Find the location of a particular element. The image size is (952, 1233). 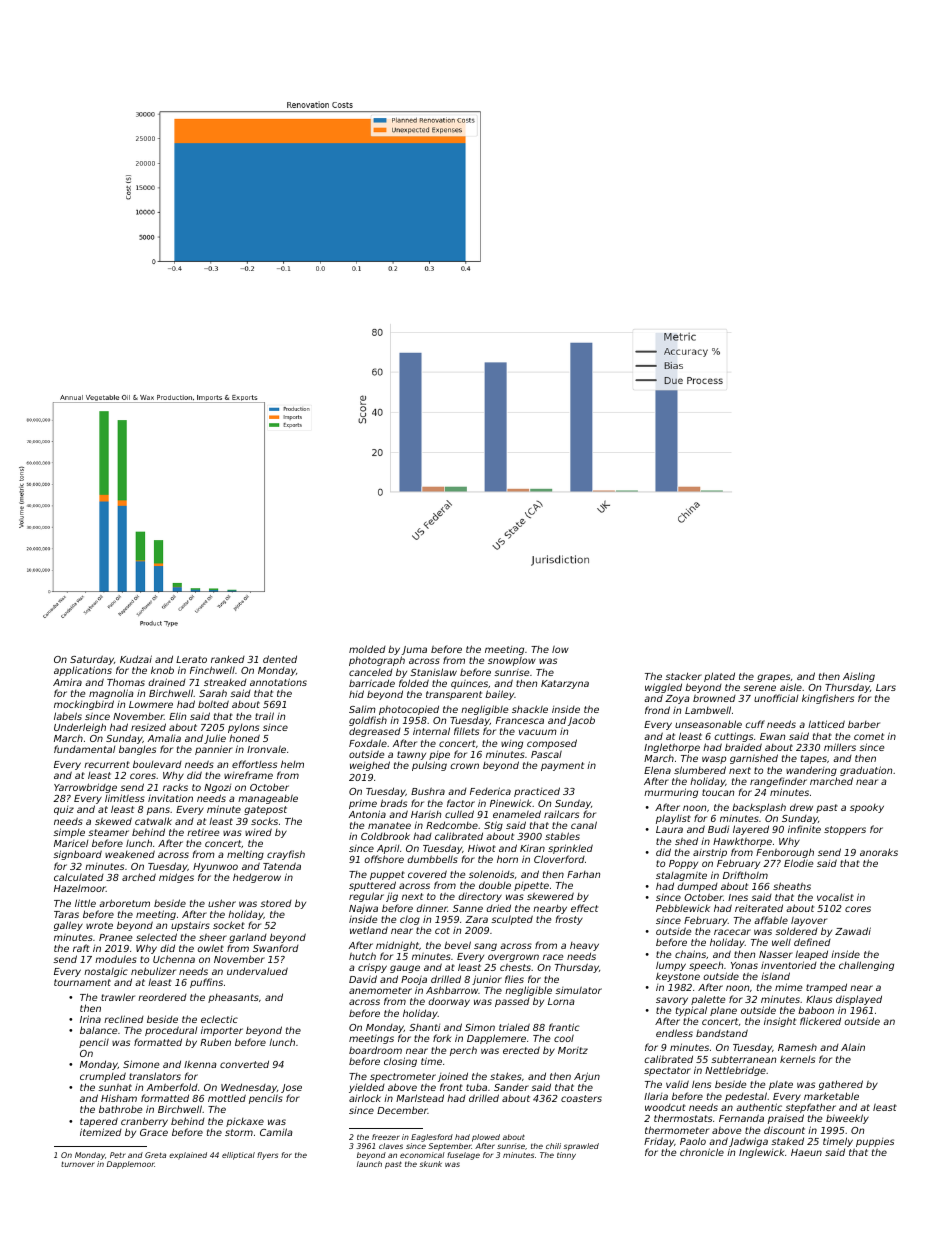

stoppers is located at coordinates (845, 830).
